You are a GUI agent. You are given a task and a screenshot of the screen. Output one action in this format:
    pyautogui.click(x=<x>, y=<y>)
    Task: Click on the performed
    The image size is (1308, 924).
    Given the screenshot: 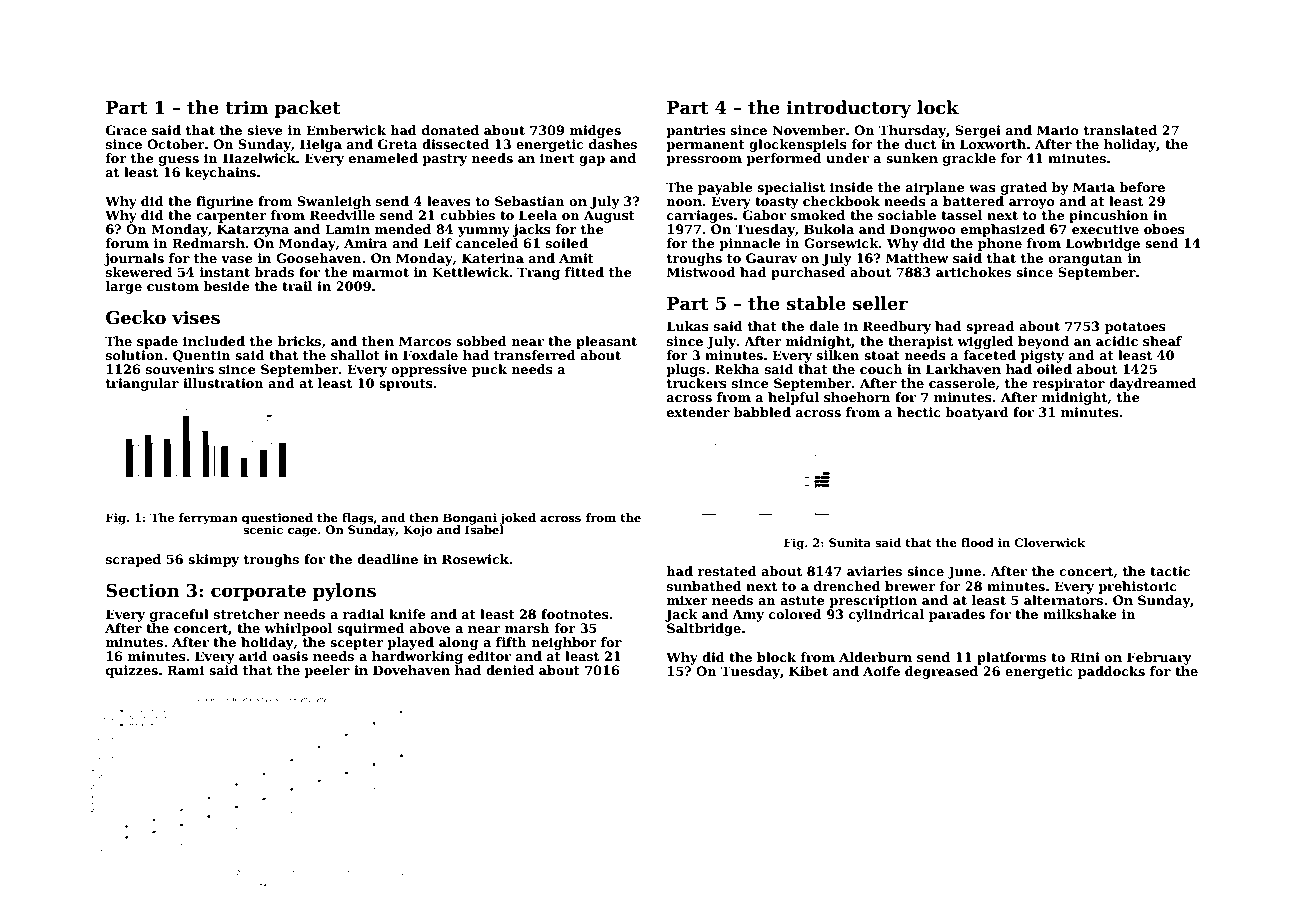 What is the action you would take?
    pyautogui.click(x=784, y=159)
